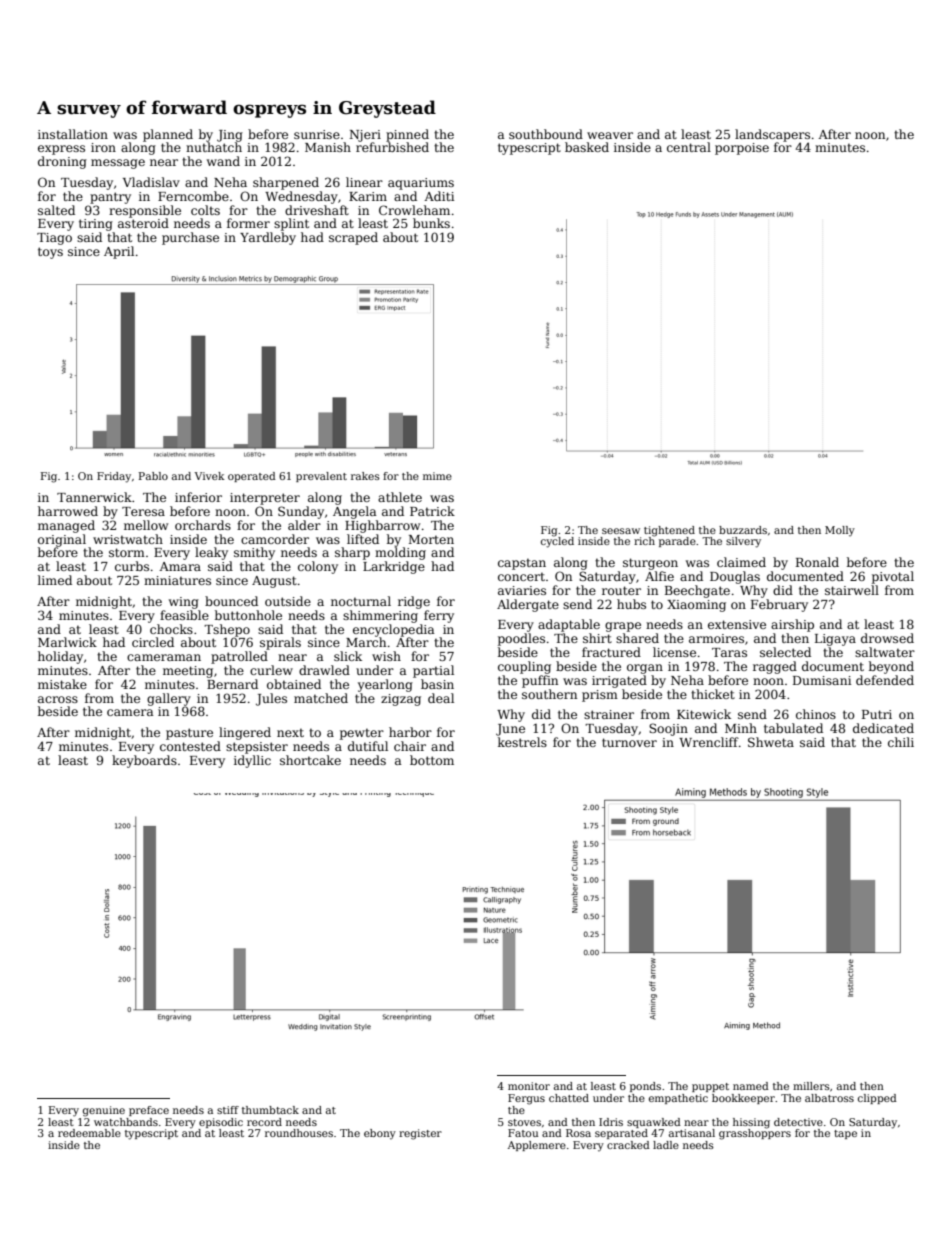 The image size is (952, 1233). Describe the element at coordinates (537, 1146) in the image. I see `Applemere` at that location.
